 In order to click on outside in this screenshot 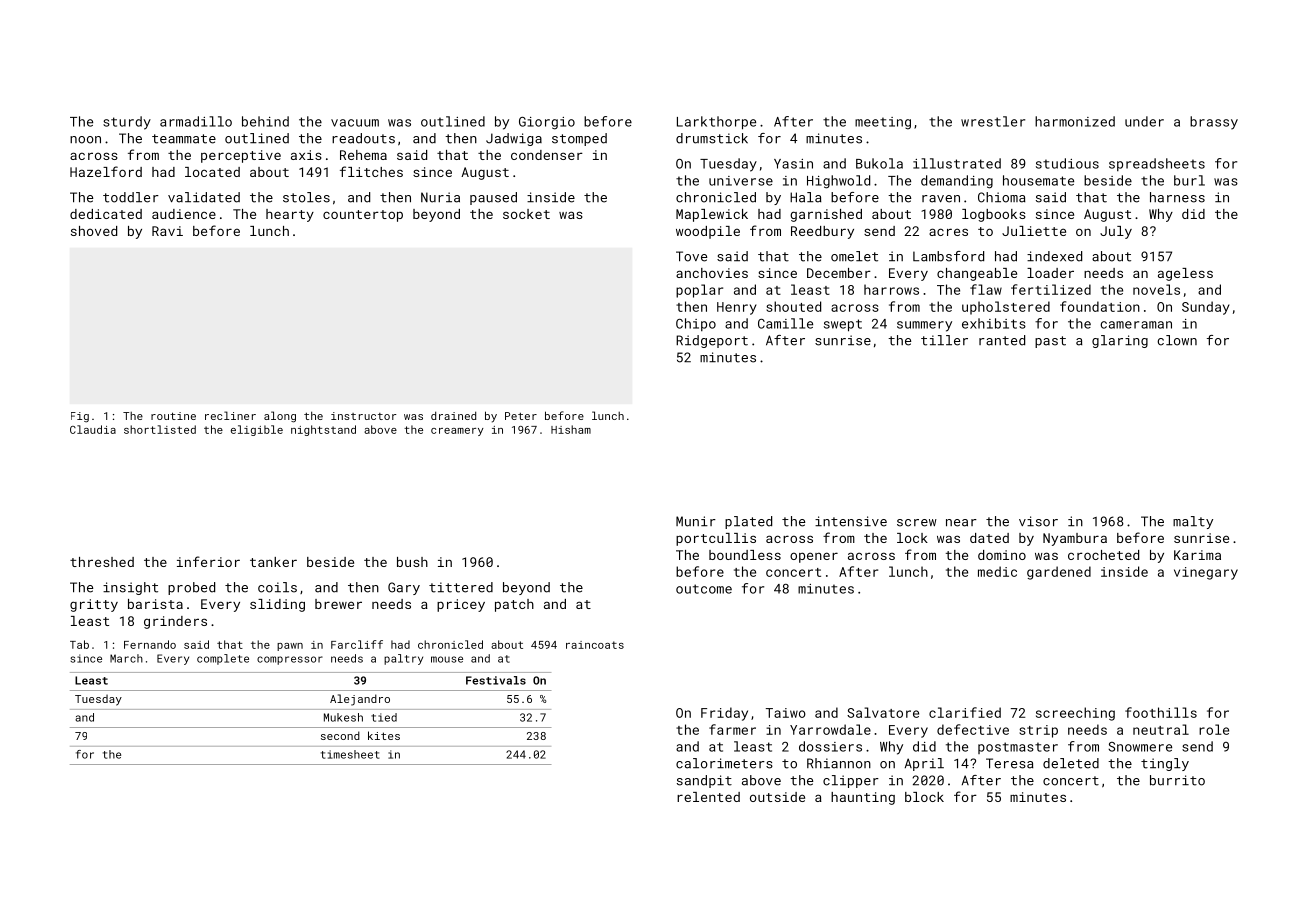, I will do `click(777, 797)`.
